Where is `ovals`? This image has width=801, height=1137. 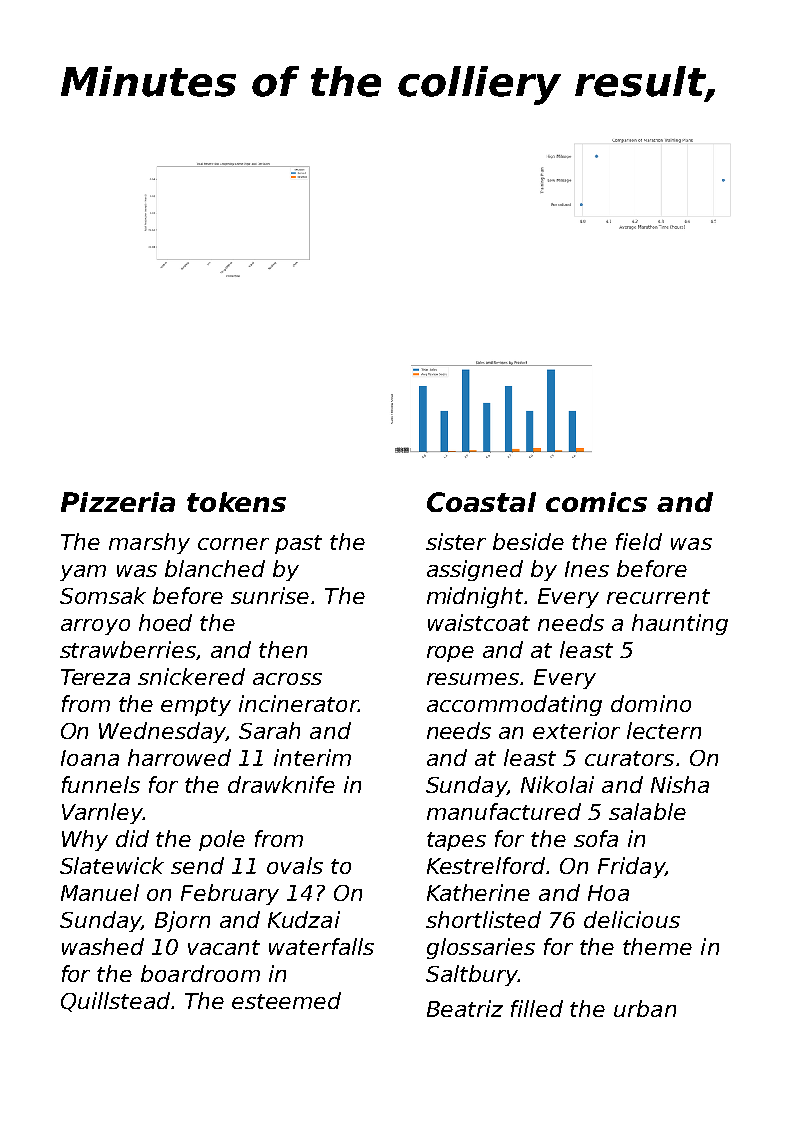
ovals is located at coordinates (295, 865).
